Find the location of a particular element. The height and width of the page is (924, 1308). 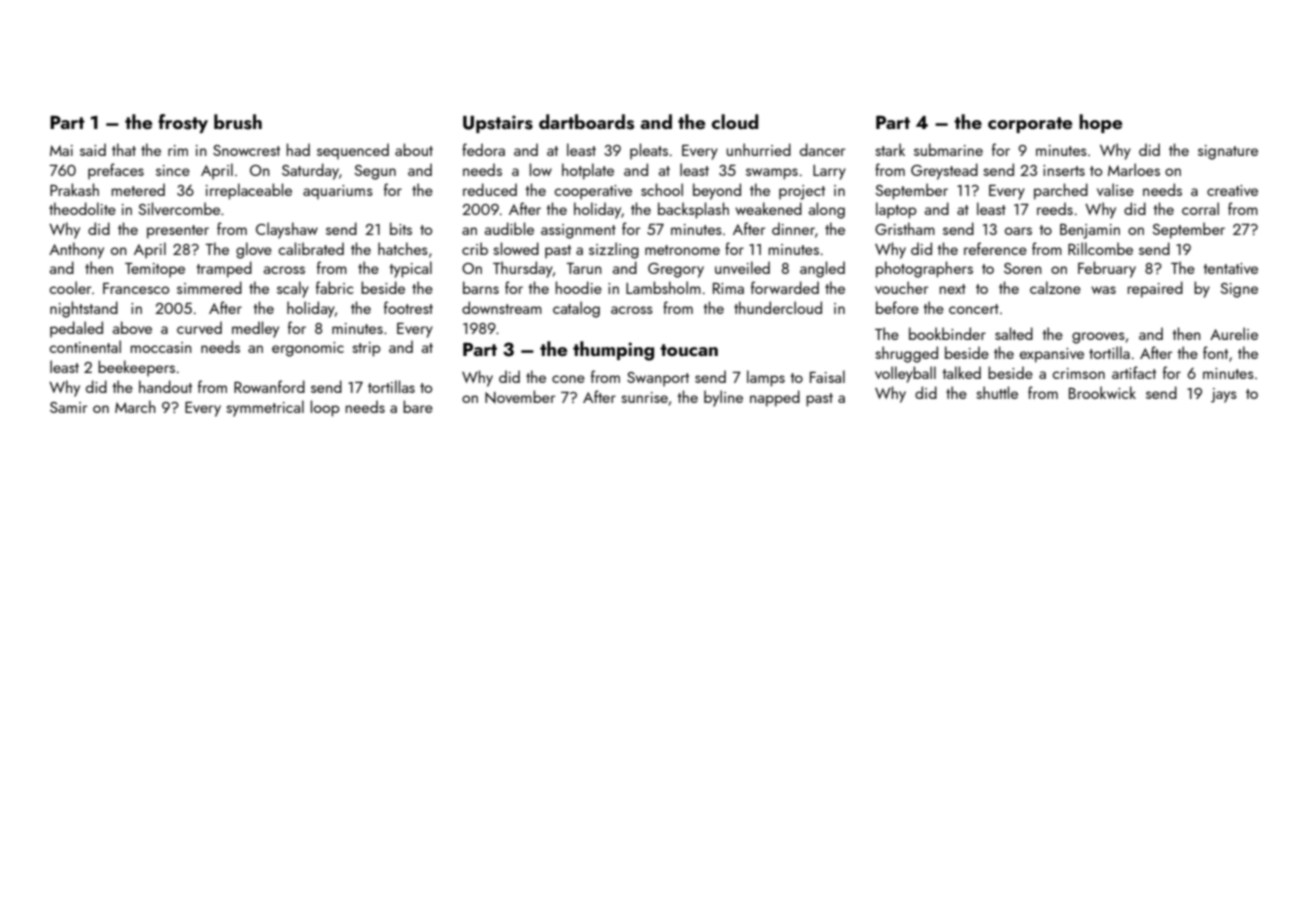

thumping is located at coordinates (613, 351).
